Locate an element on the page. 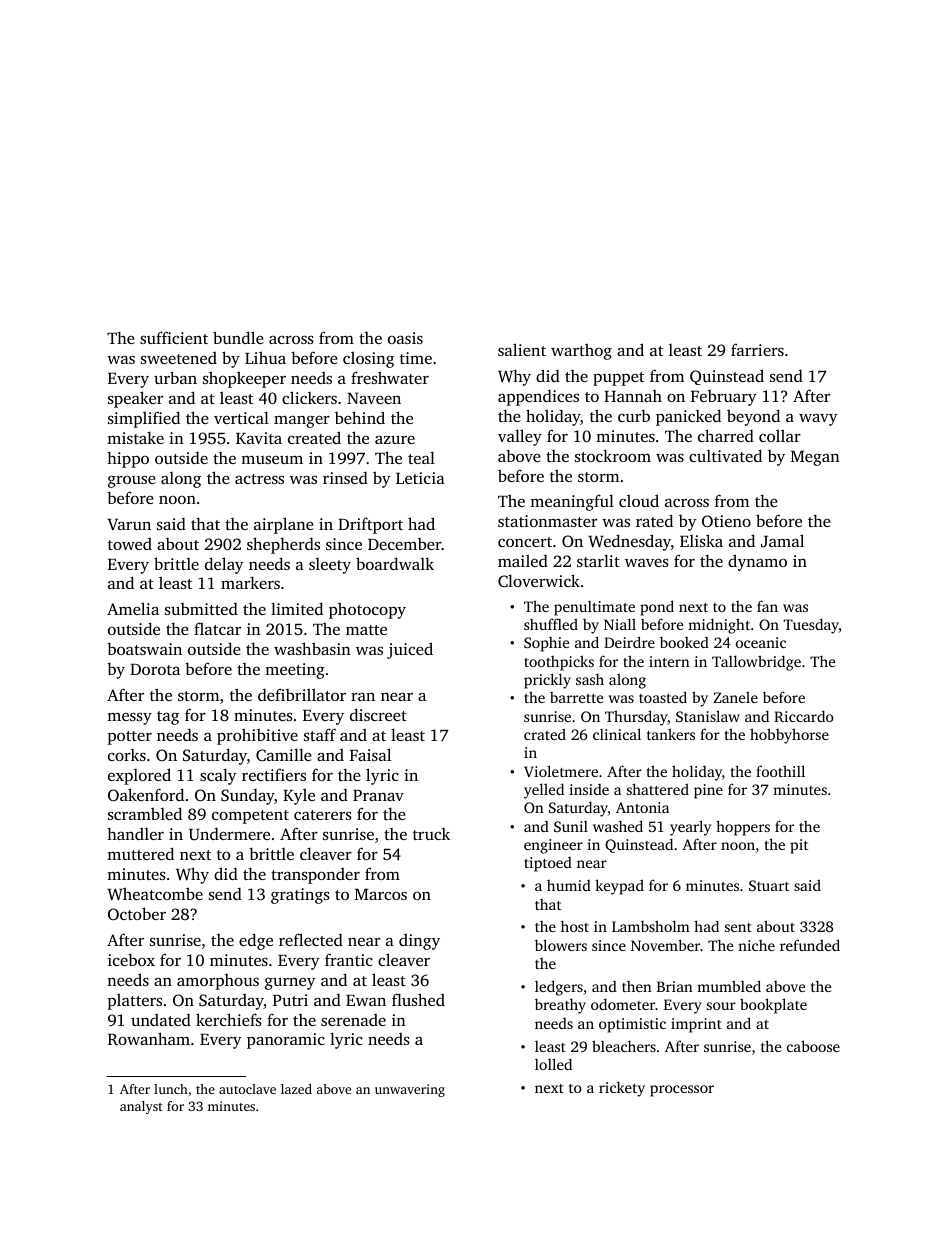  Tuesday is located at coordinates (811, 626).
